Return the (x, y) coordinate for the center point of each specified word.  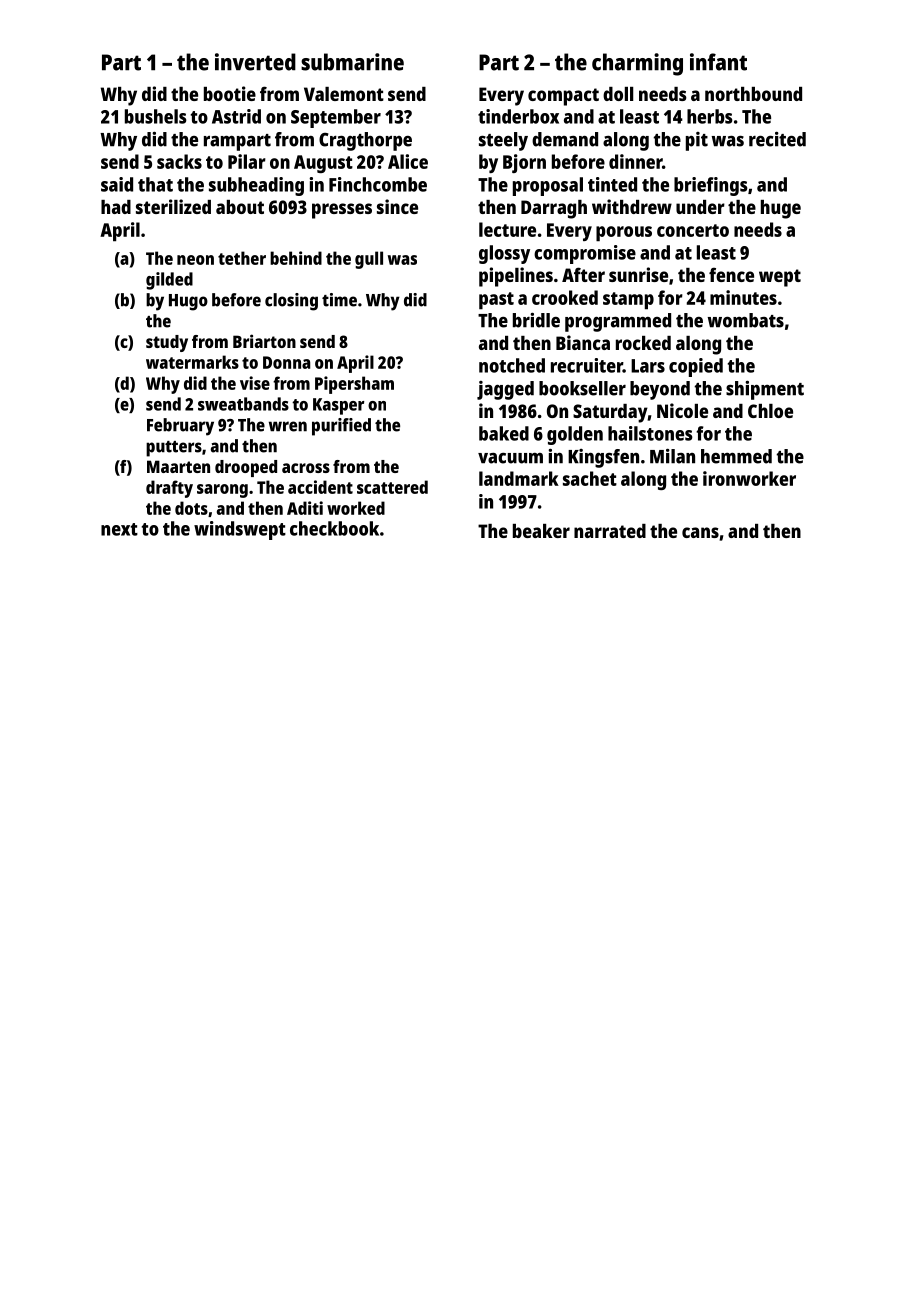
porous (624, 234)
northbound (753, 94)
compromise (585, 254)
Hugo (188, 302)
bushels (156, 116)
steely (503, 141)
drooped (246, 468)
